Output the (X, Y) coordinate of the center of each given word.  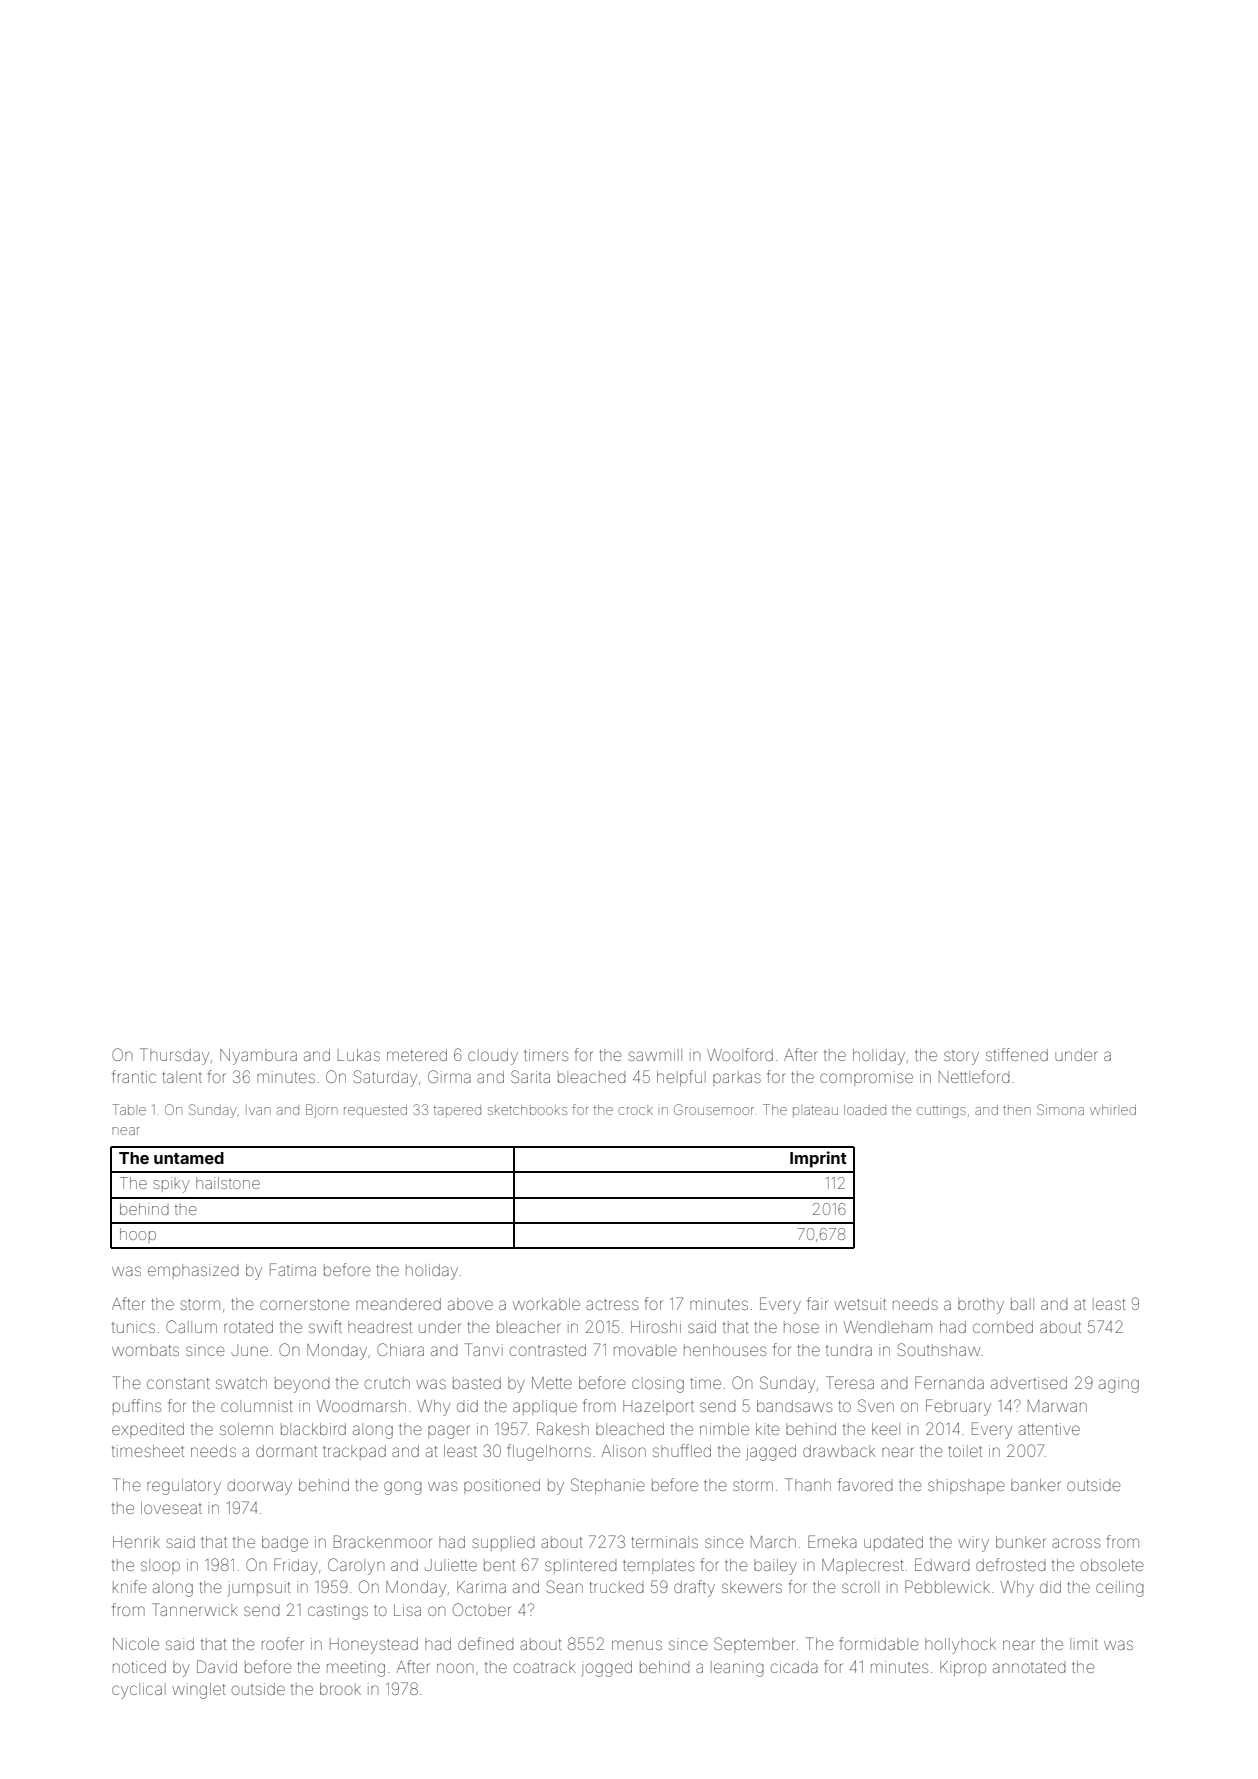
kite (767, 1429)
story (961, 1058)
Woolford (740, 1054)
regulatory (184, 1487)
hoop (138, 1235)
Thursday (174, 1056)
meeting (356, 1669)
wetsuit (860, 1304)
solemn (246, 1429)
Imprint (818, 1159)
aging (1119, 1385)
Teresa (850, 1382)
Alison (623, 1451)
